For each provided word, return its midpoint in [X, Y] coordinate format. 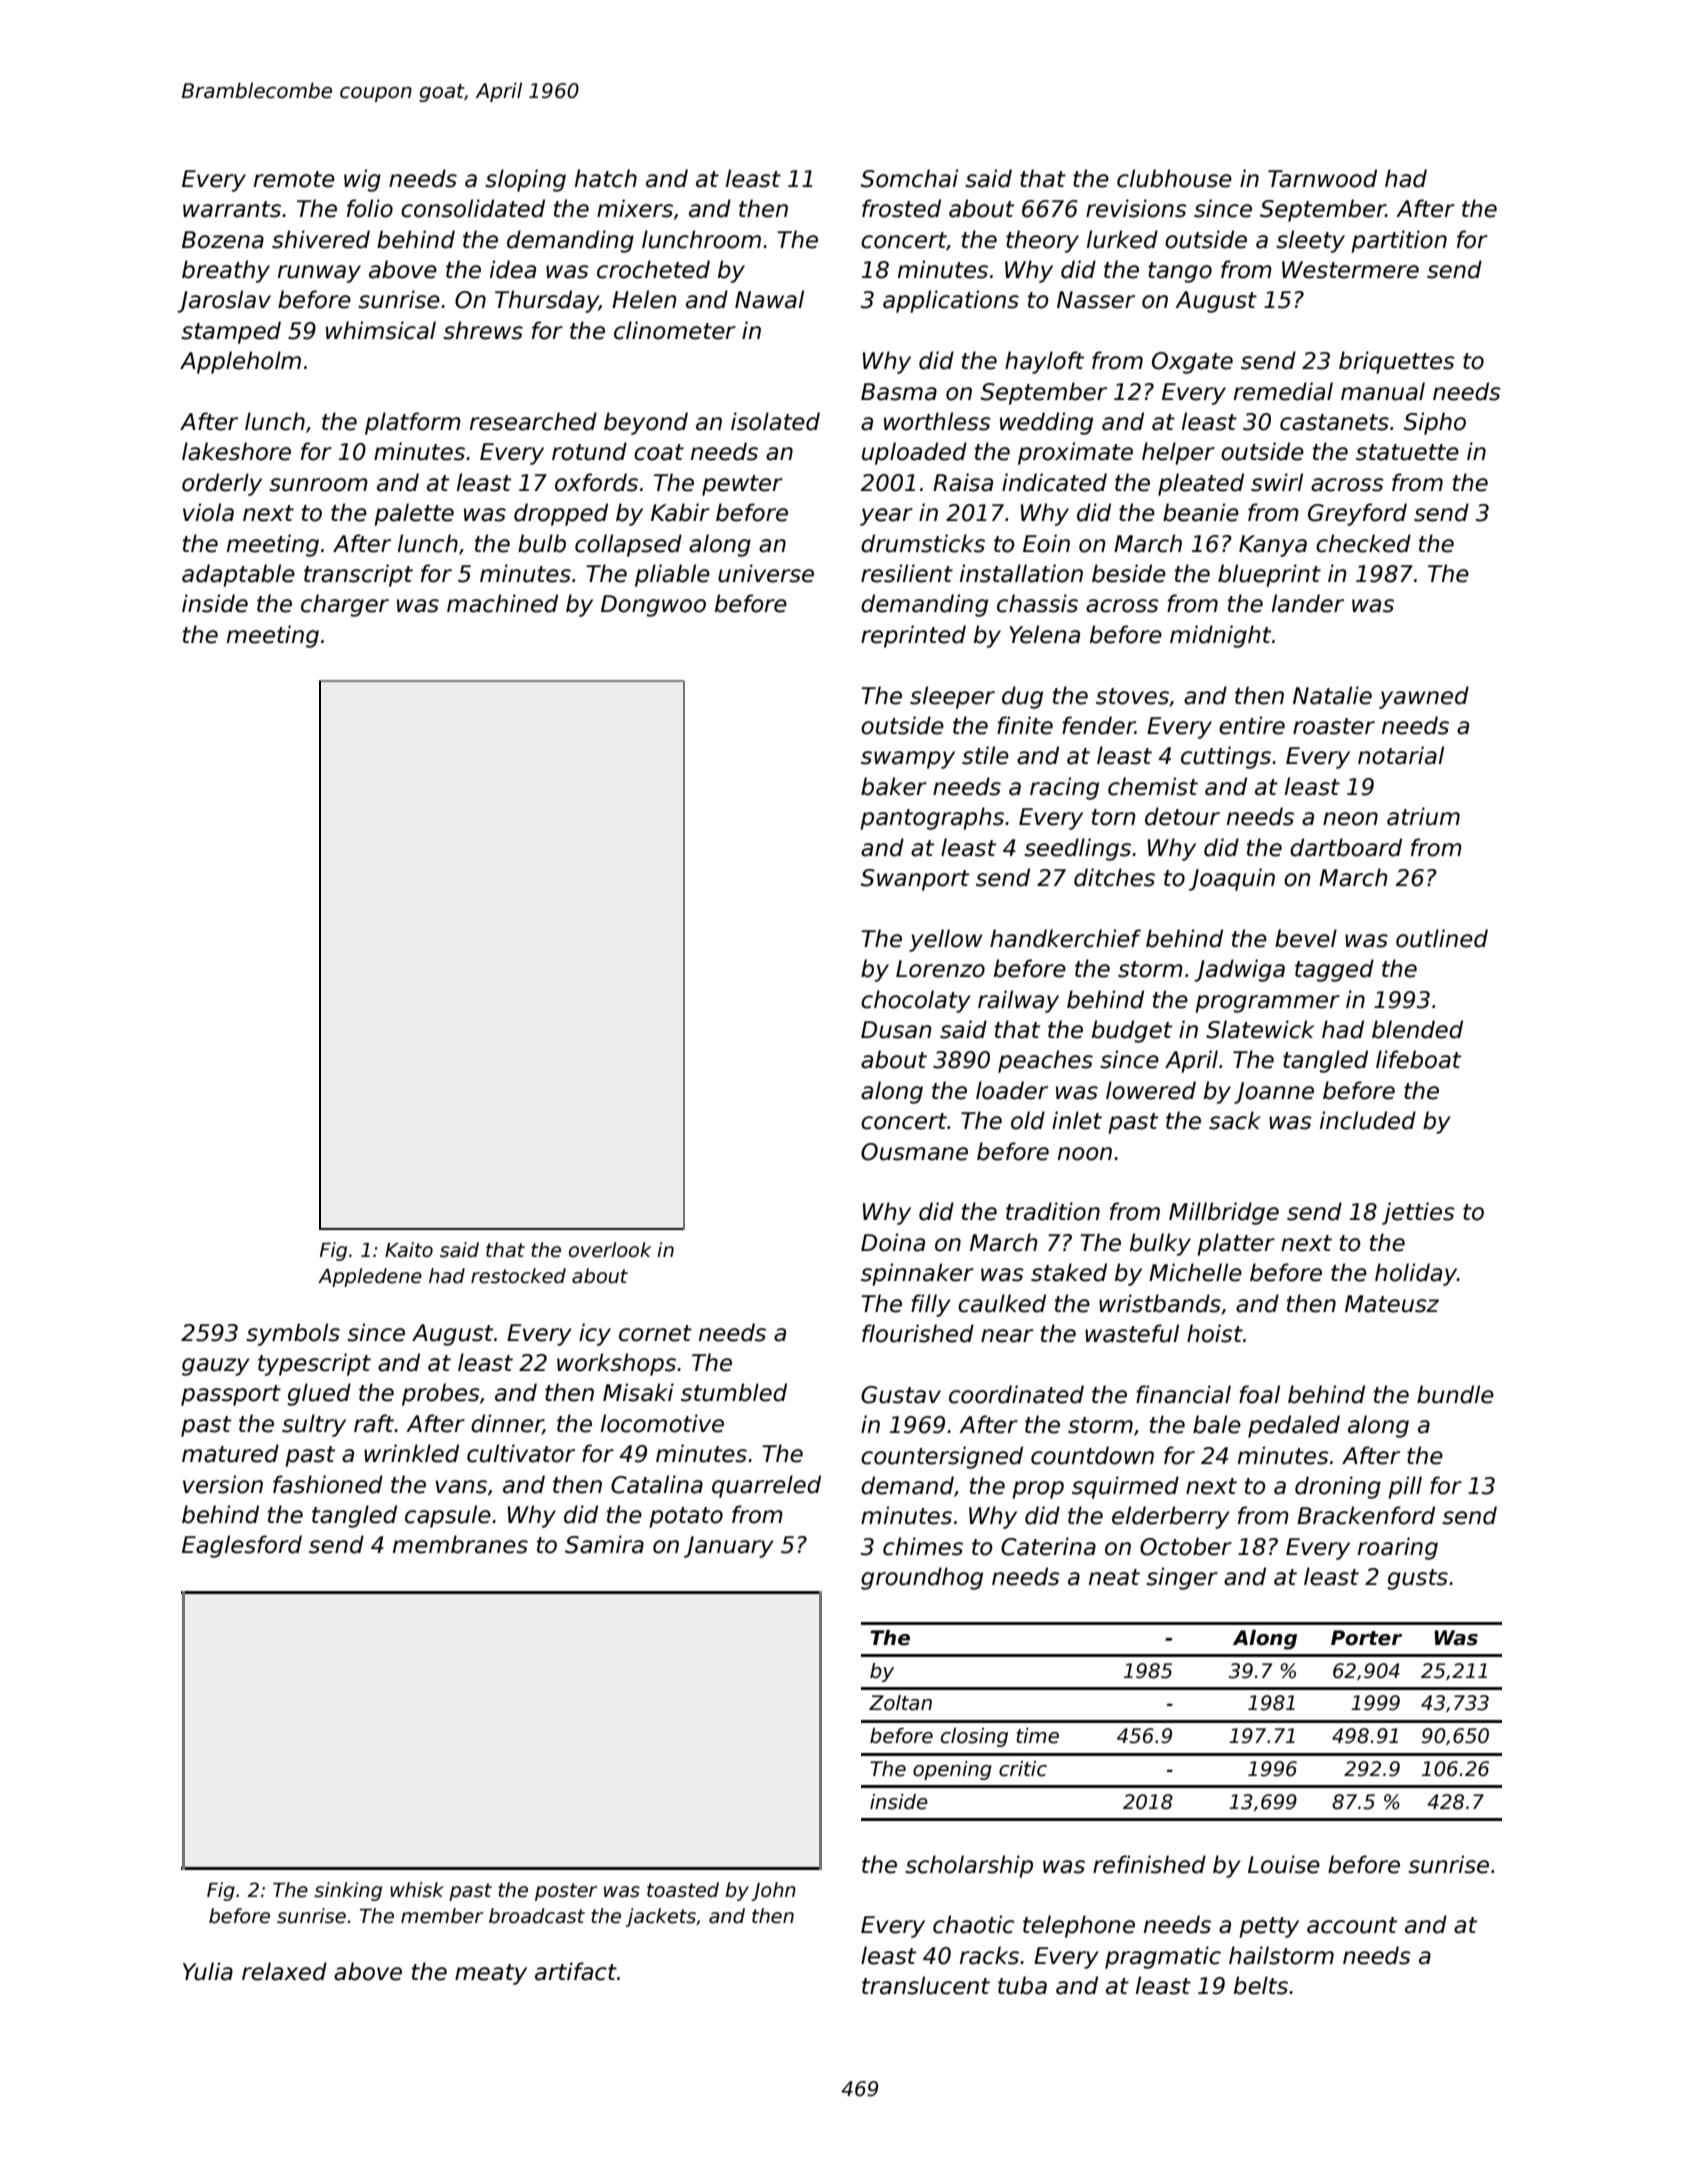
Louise [1284, 1864]
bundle [1455, 1394]
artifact [576, 1971]
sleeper [952, 697]
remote [294, 179]
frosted [901, 208]
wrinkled [411, 1453]
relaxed [284, 1971]
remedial [1283, 391]
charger [345, 605]
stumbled [734, 1392]
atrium [1423, 816]
